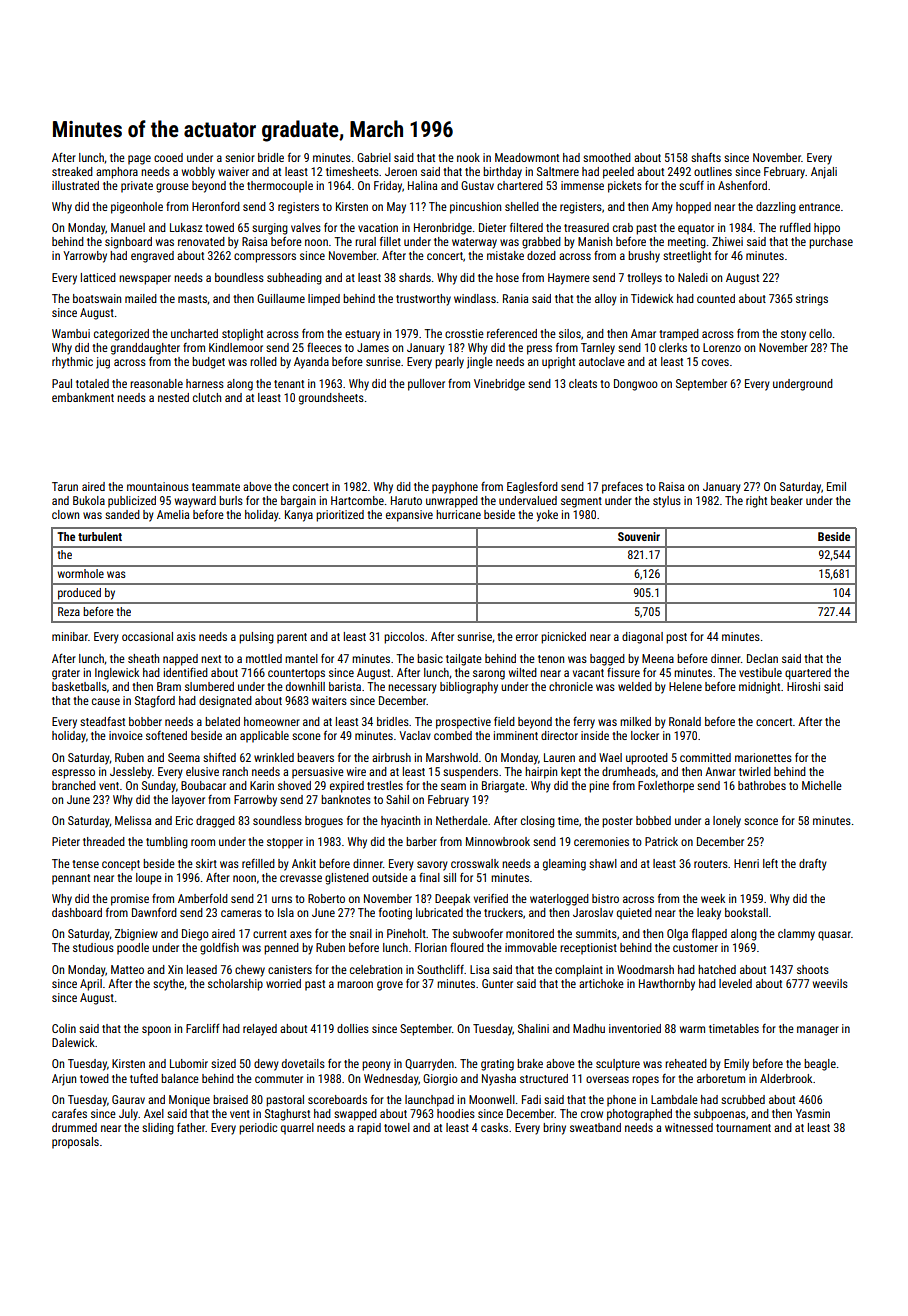 The height and width of the image is (1316, 908). I want to click on periodic, so click(258, 1129).
